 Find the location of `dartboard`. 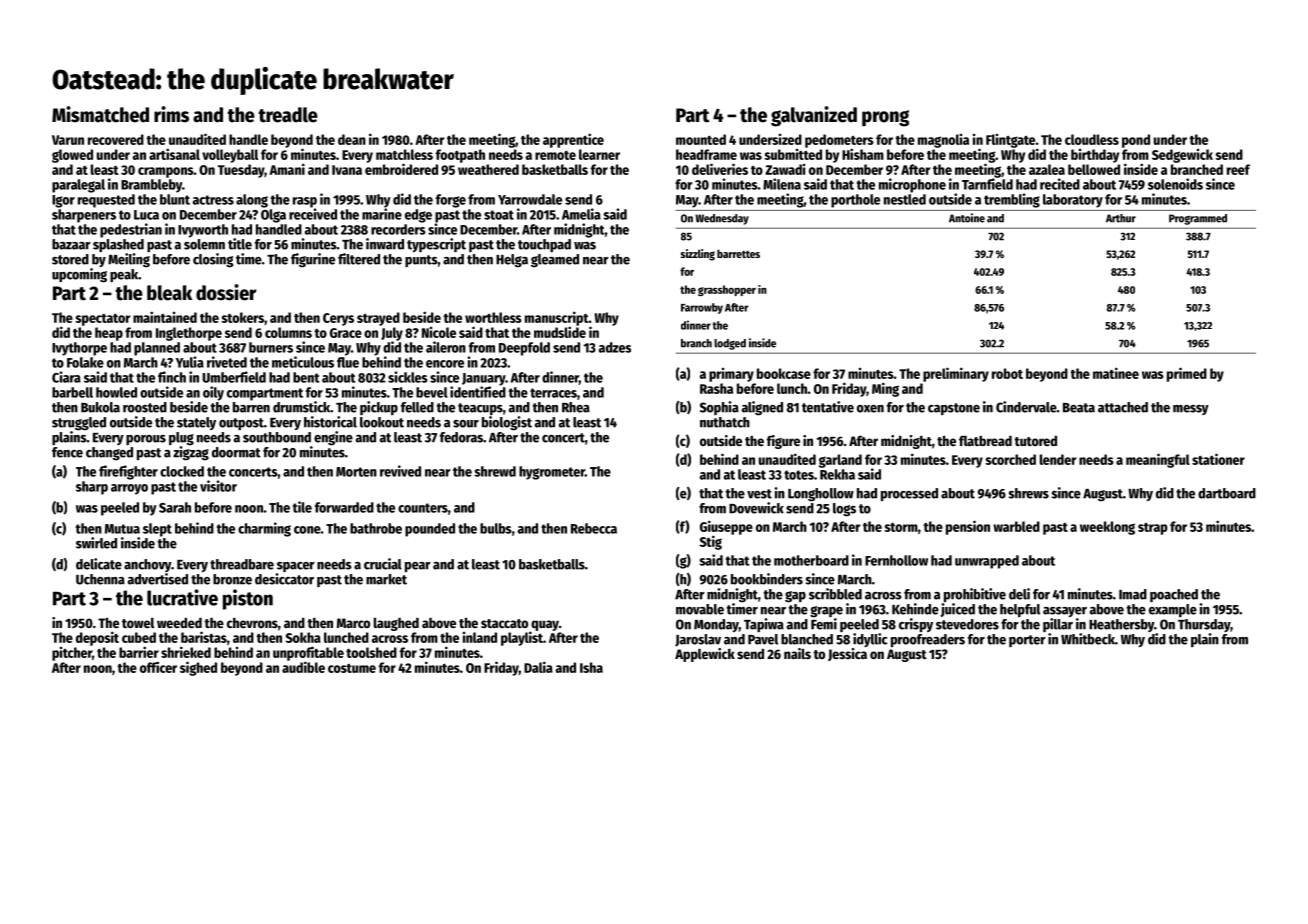

dartboard is located at coordinates (1227, 493).
